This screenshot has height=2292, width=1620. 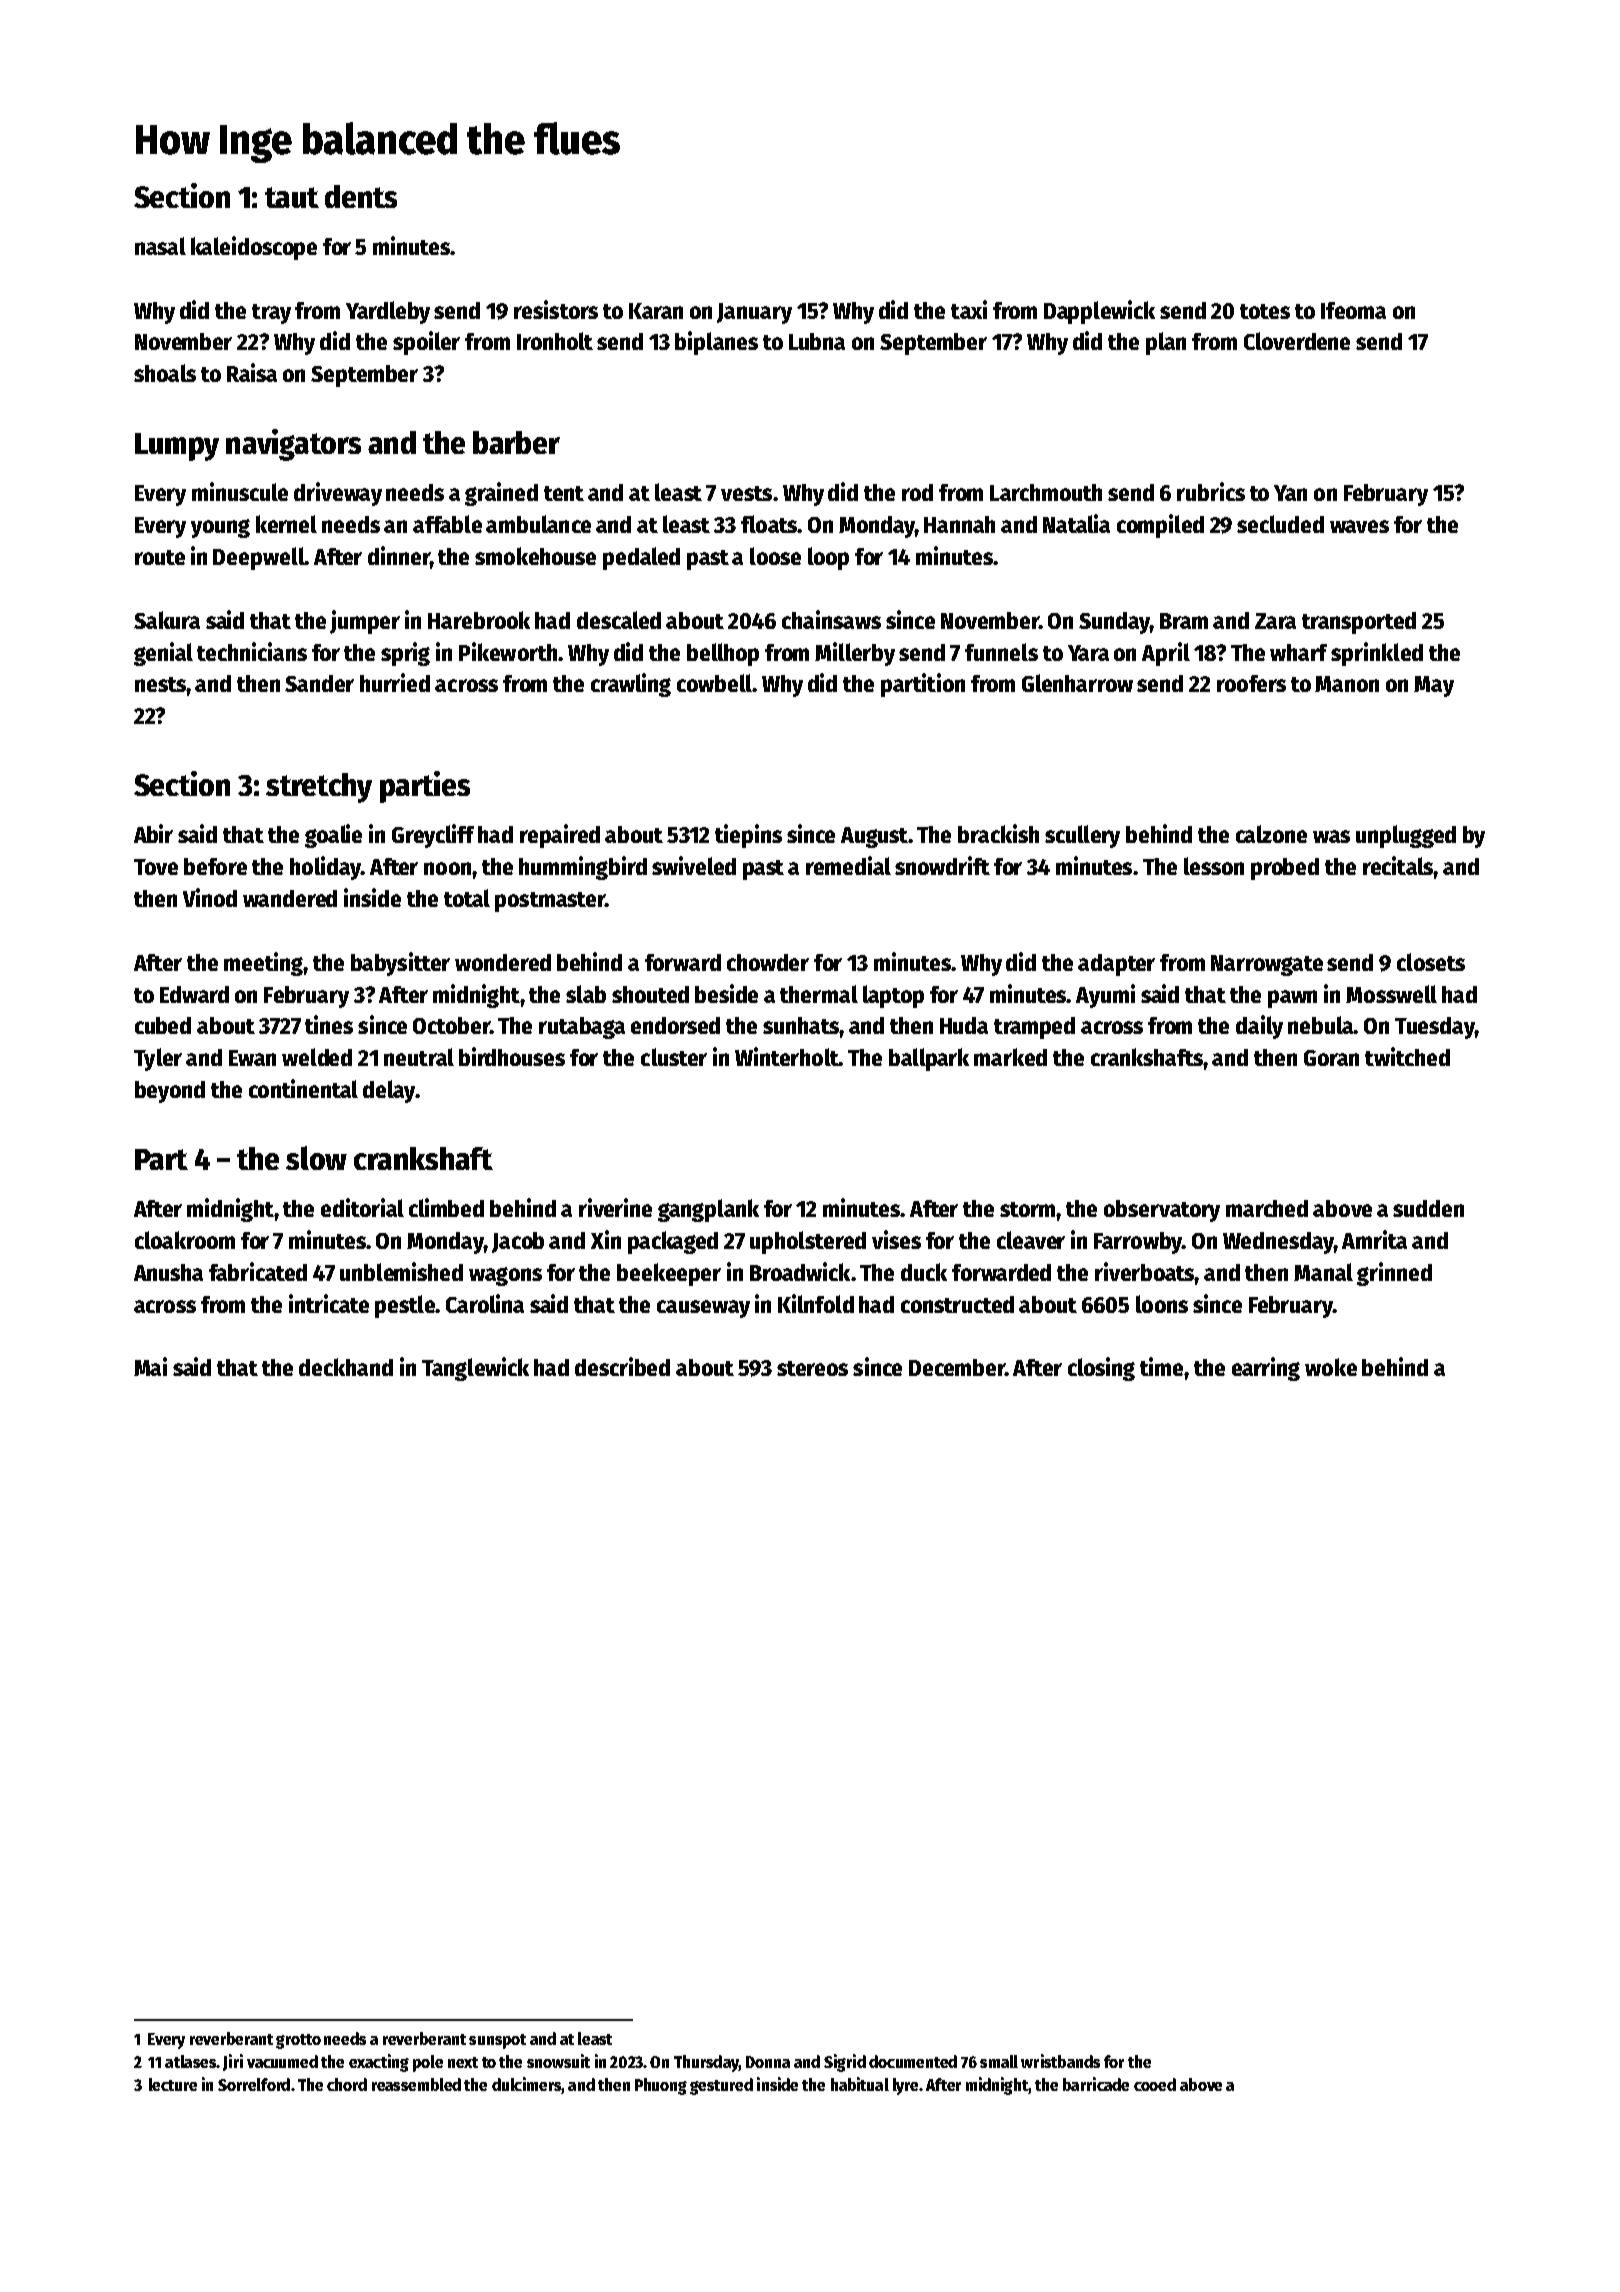 What do you see at coordinates (173, 2084) in the screenshot?
I see `lecture` at bounding box center [173, 2084].
